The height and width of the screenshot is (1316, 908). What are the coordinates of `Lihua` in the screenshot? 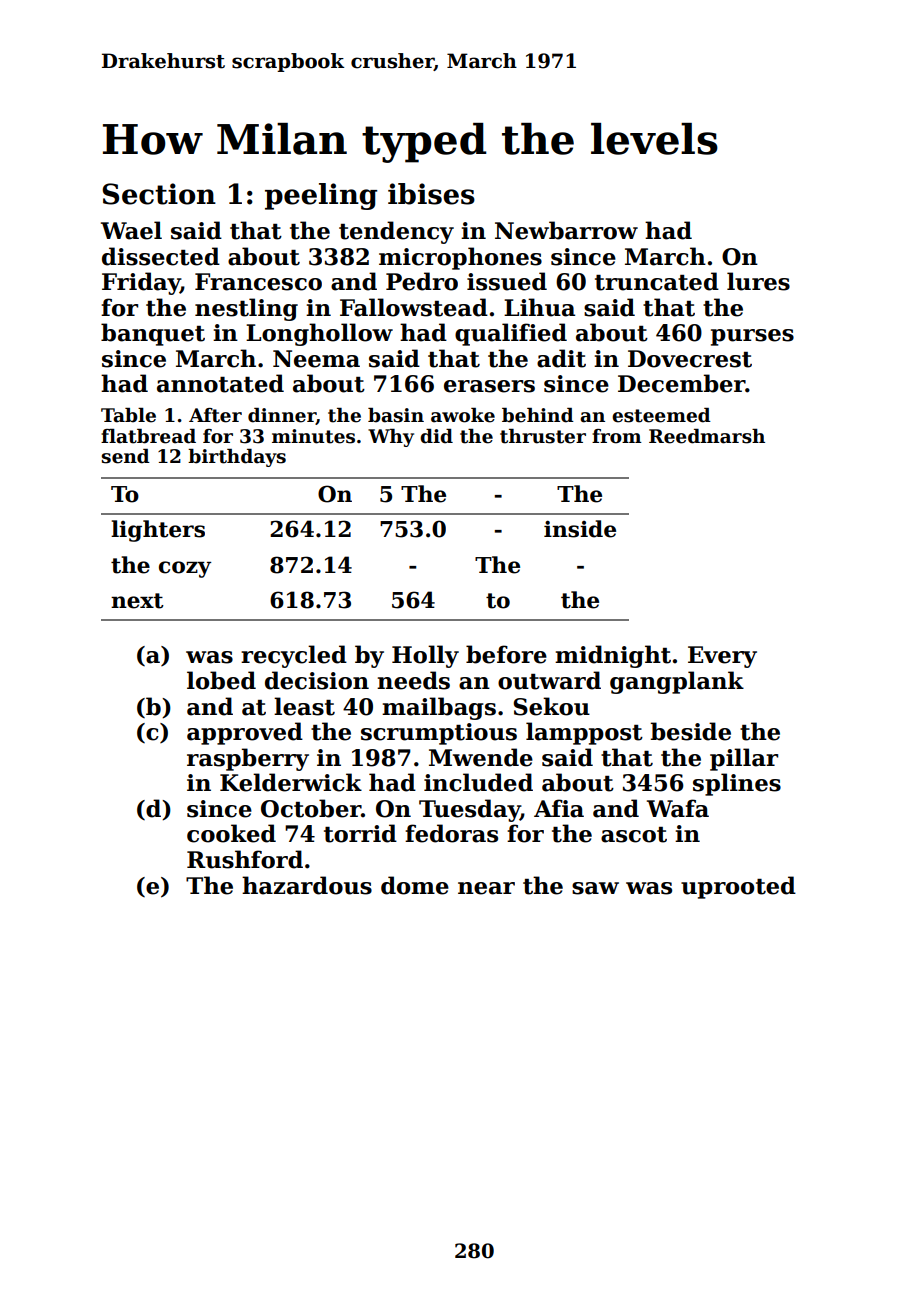 It's located at (539, 307).
